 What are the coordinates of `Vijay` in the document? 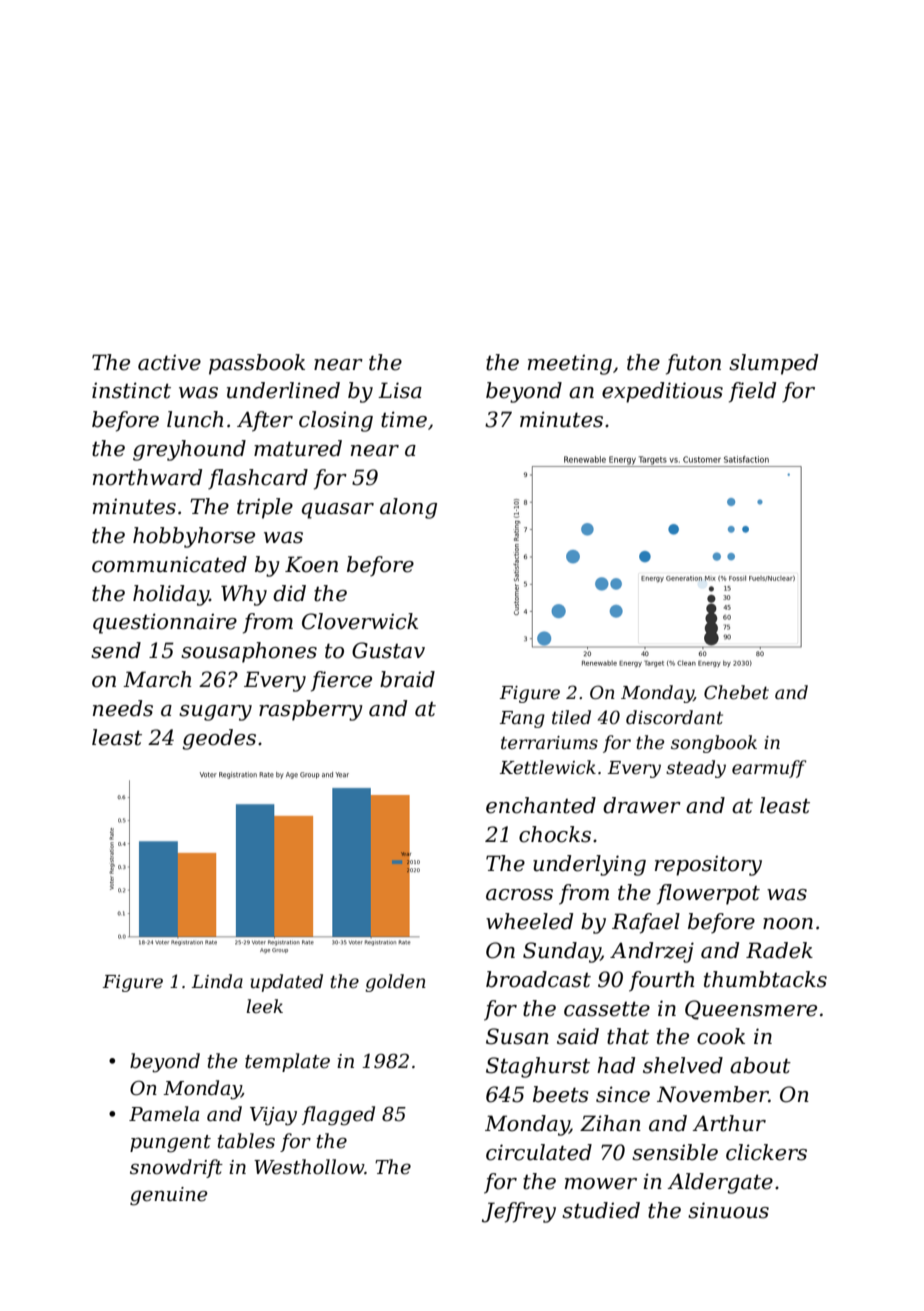 It's located at (273, 1116).
